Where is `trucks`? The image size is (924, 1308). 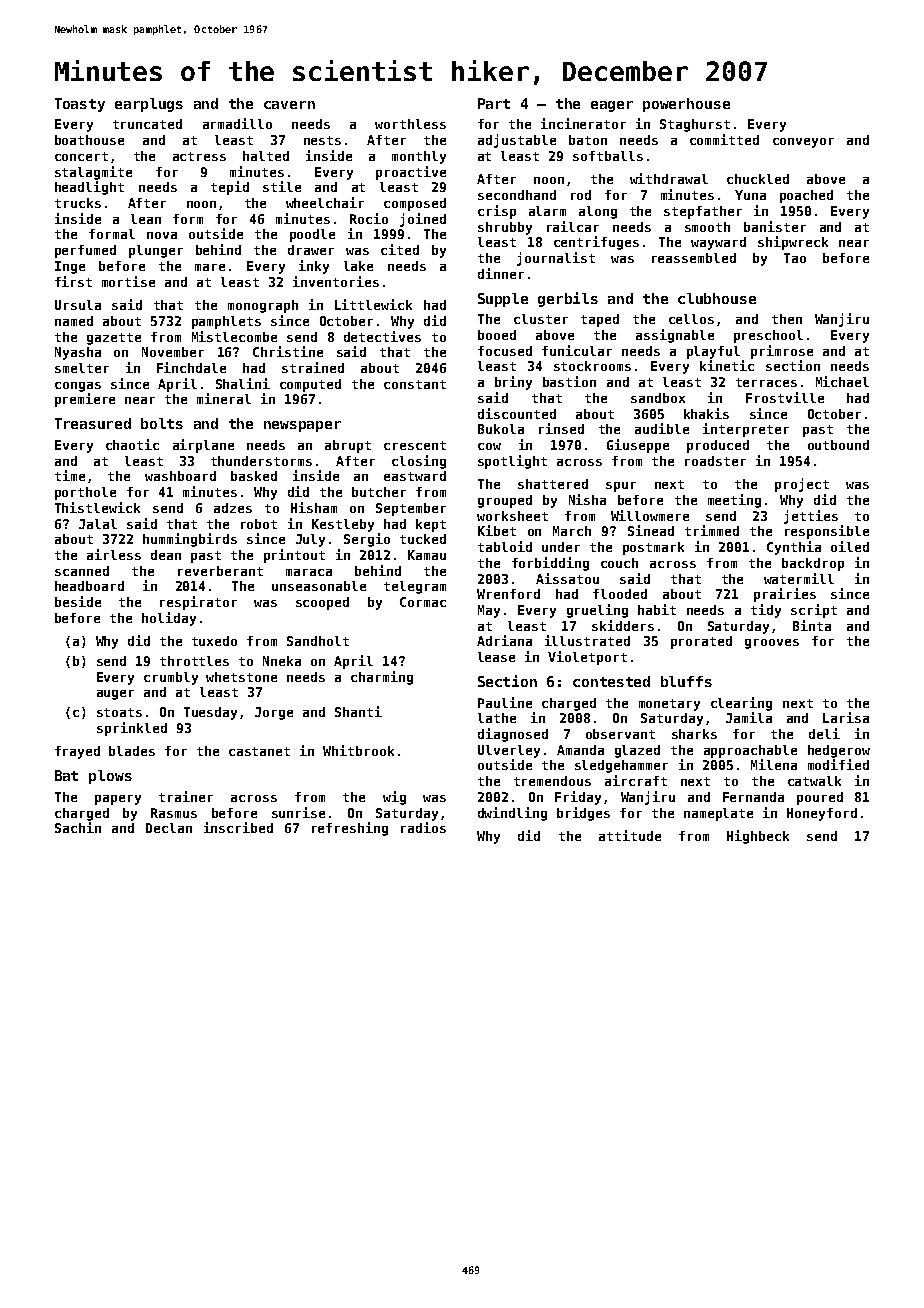 trucks is located at coordinates (78, 203).
